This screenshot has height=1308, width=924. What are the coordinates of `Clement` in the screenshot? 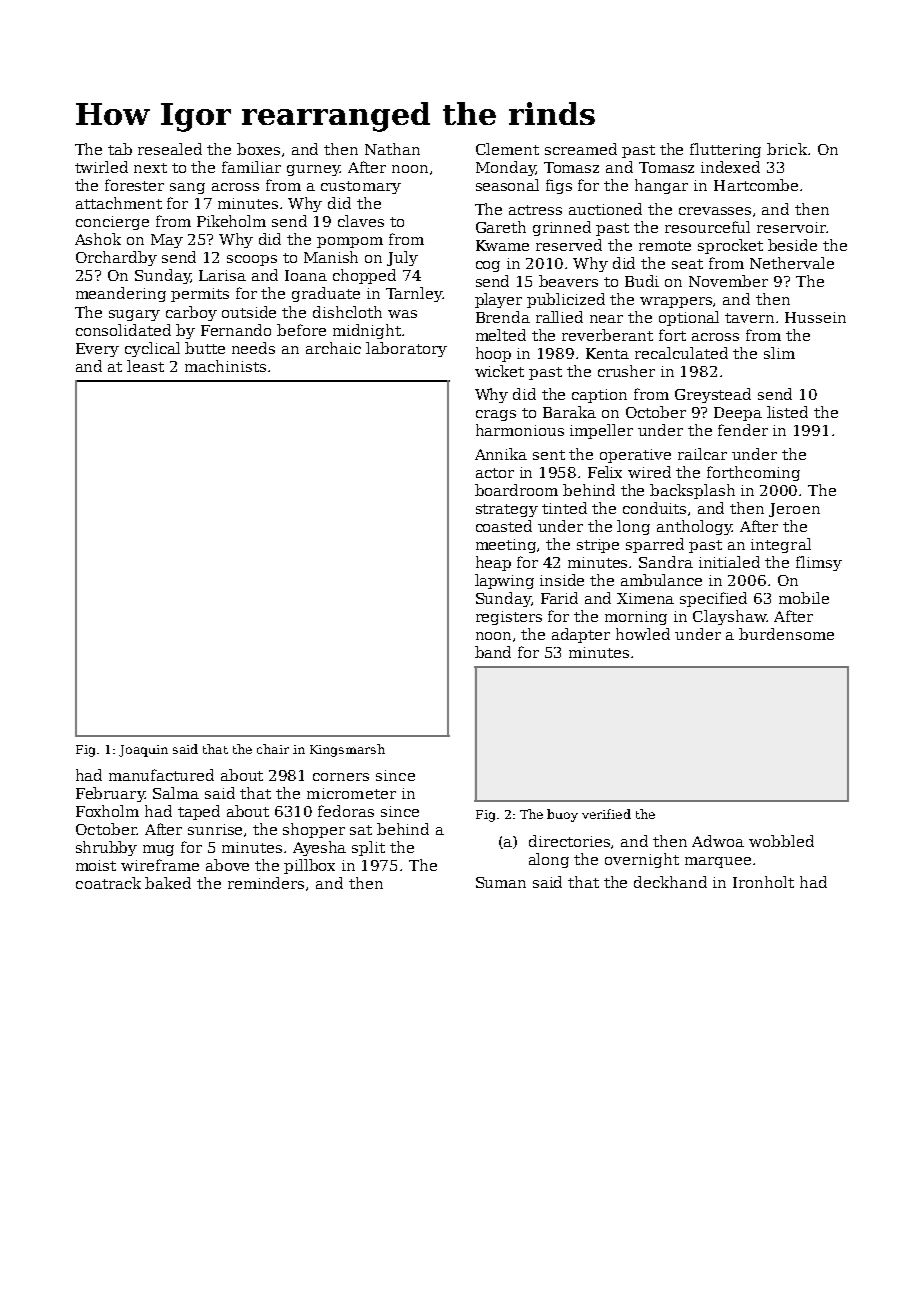 It's located at (507, 149).
